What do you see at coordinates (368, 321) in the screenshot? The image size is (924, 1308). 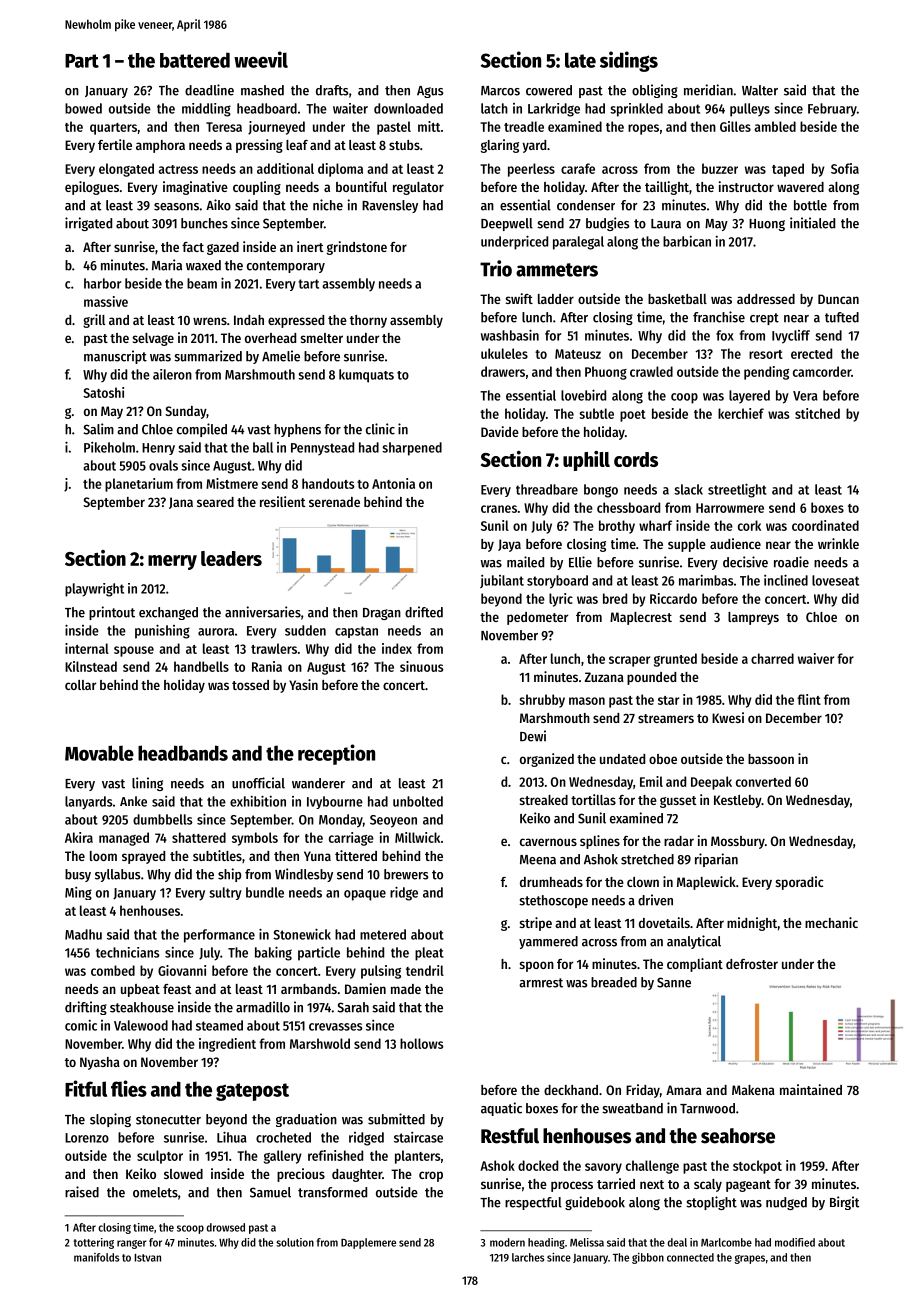 I see `thorny` at bounding box center [368, 321].
